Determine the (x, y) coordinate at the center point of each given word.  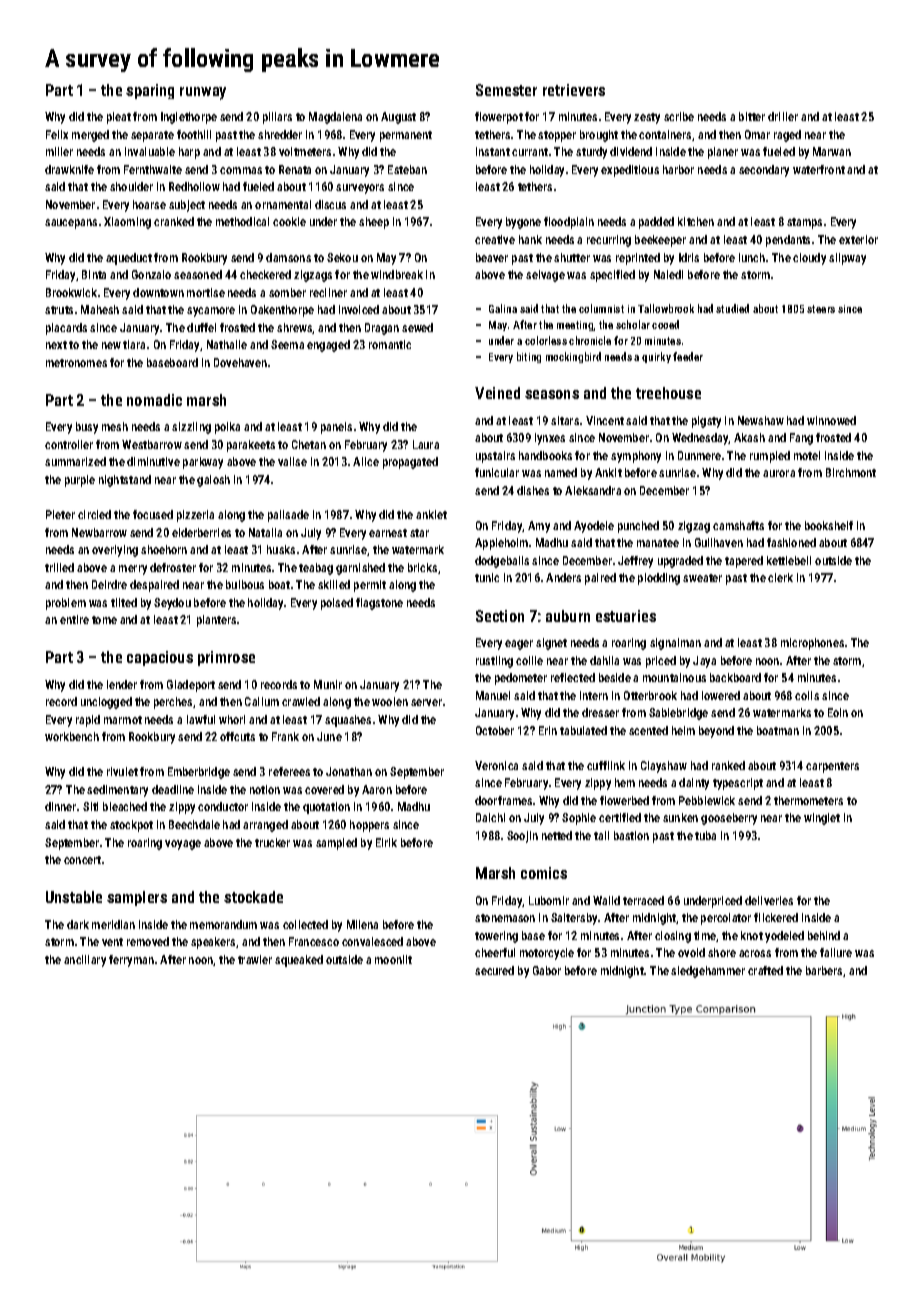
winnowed (831, 420)
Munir (328, 684)
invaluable (150, 151)
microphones (812, 644)
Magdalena (335, 118)
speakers (213, 943)
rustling (494, 662)
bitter (752, 116)
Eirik (386, 842)
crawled (301, 701)
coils (807, 695)
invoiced (359, 309)
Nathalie (227, 344)
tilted (124, 602)
